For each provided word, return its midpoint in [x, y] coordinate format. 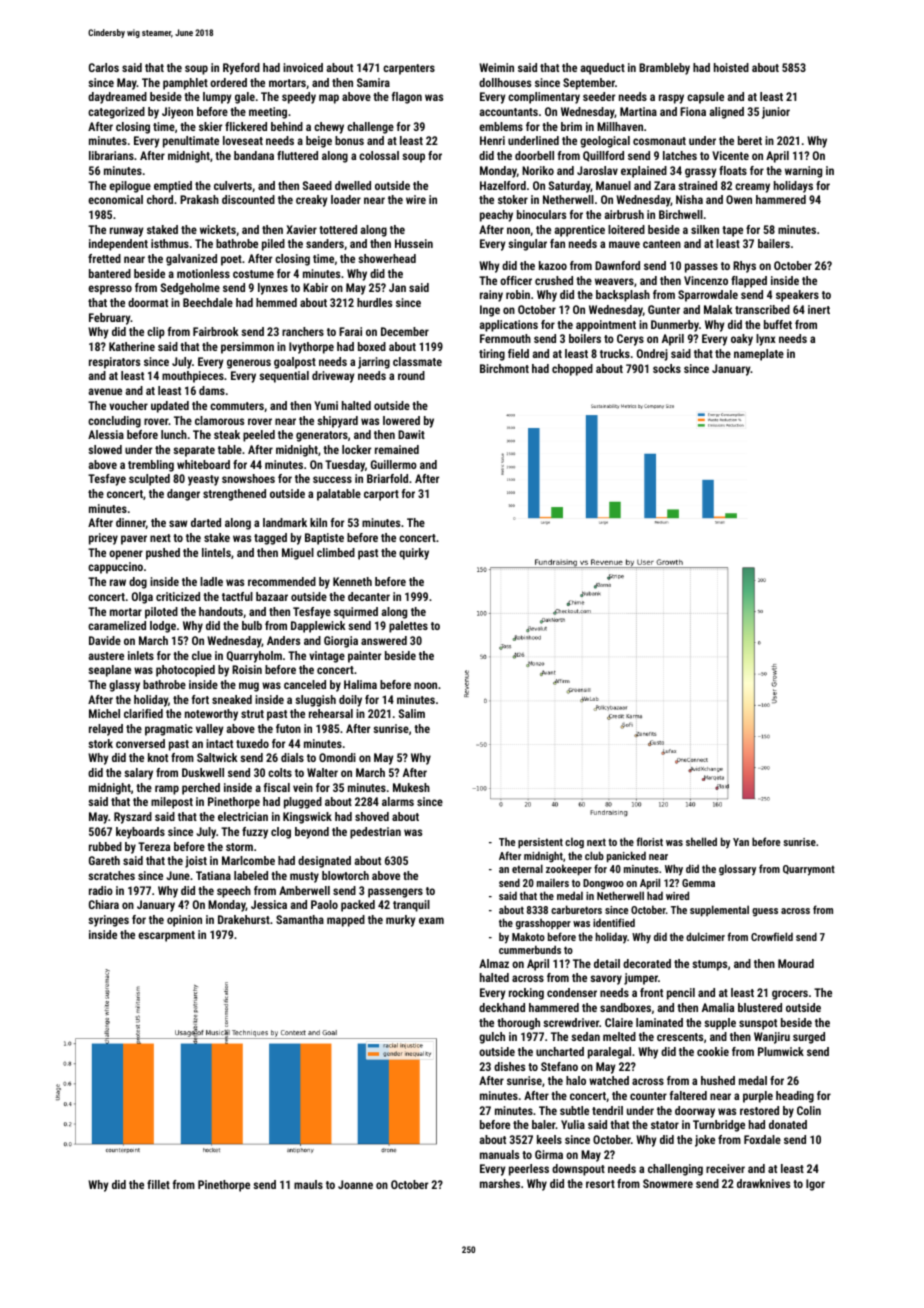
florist [649, 841]
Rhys [744, 267]
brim [571, 126]
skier [210, 126]
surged [809, 1038]
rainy [491, 296]
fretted [104, 258]
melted [619, 1036]
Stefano [559, 1066]
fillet [158, 1184]
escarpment [166, 936]
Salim [412, 713]
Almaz [494, 963]
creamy [752, 188]
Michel [104, 713]
